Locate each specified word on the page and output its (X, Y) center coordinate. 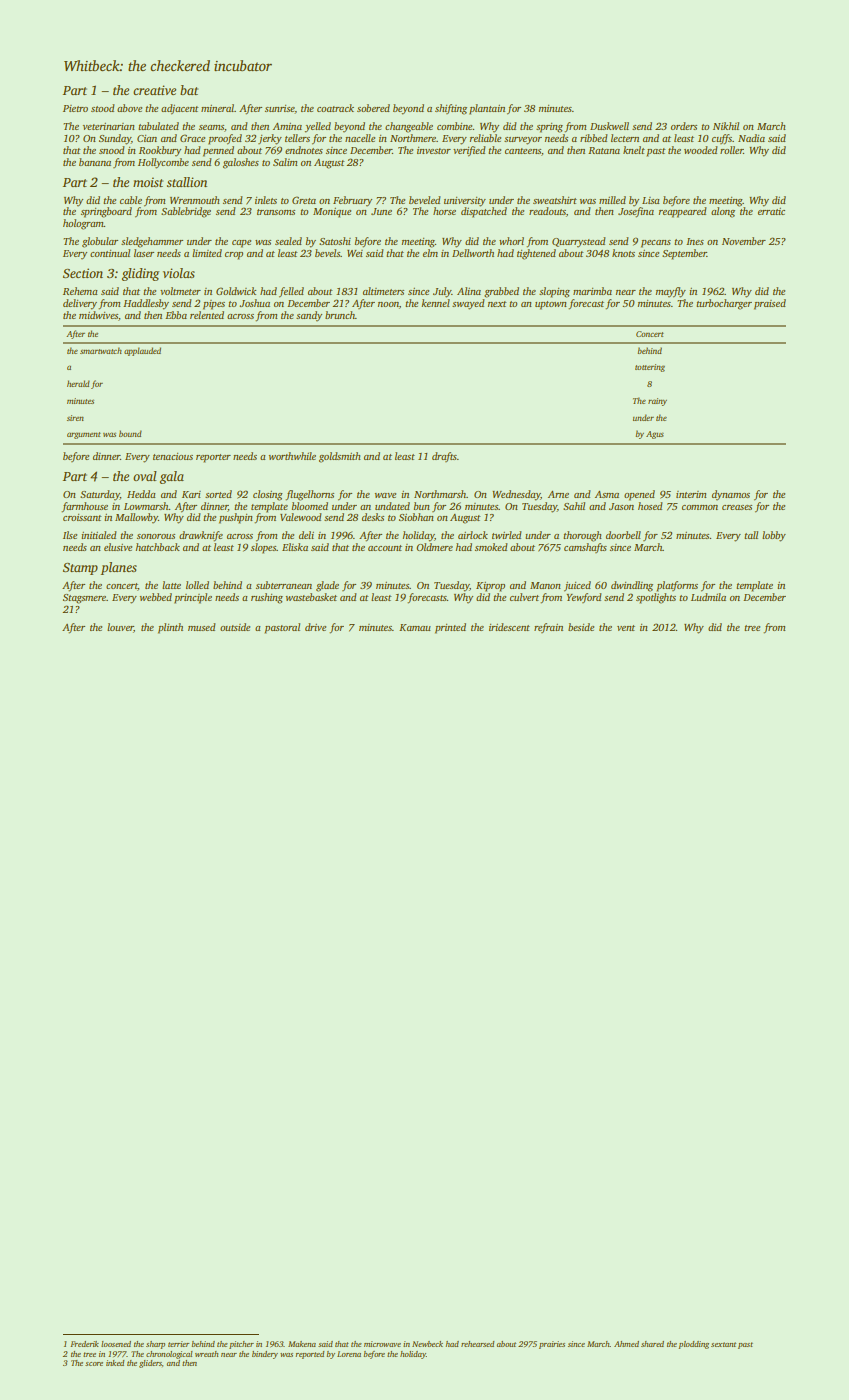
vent (626, 628)
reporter (213, 458)
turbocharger (724, 304)
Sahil (574, 506)
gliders (150, 1364)
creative (154, 90)
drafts (444, 457)
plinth (170, 628)
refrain (548, 628)
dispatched (484, 212)
